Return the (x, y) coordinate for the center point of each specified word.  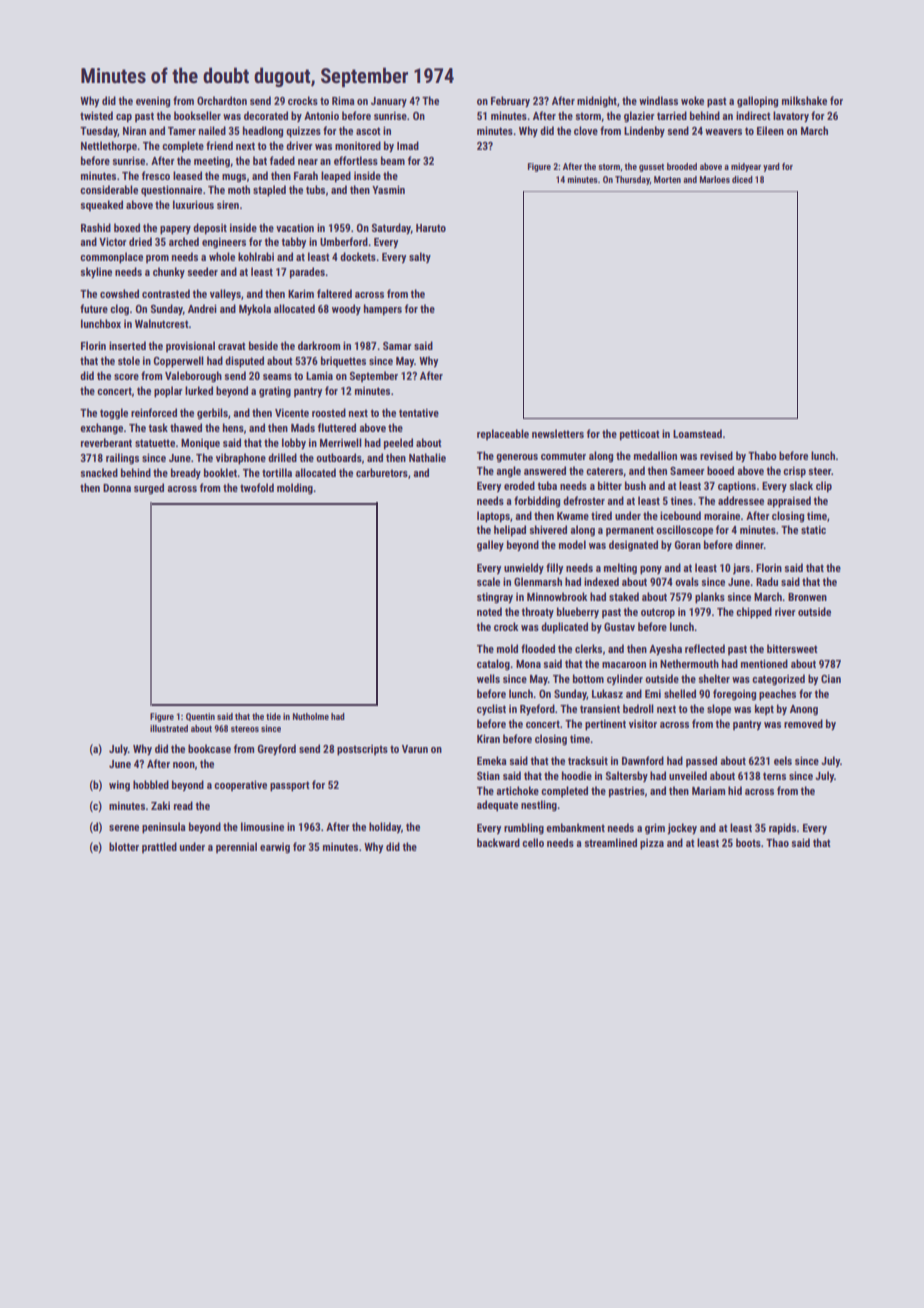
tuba (547, 485)
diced (742, 179)
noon (184, 765)
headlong (263, 132)
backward (498, 842)
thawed (186, 427)
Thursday (632, 180)
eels (783, 760)
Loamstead (697, 433)
